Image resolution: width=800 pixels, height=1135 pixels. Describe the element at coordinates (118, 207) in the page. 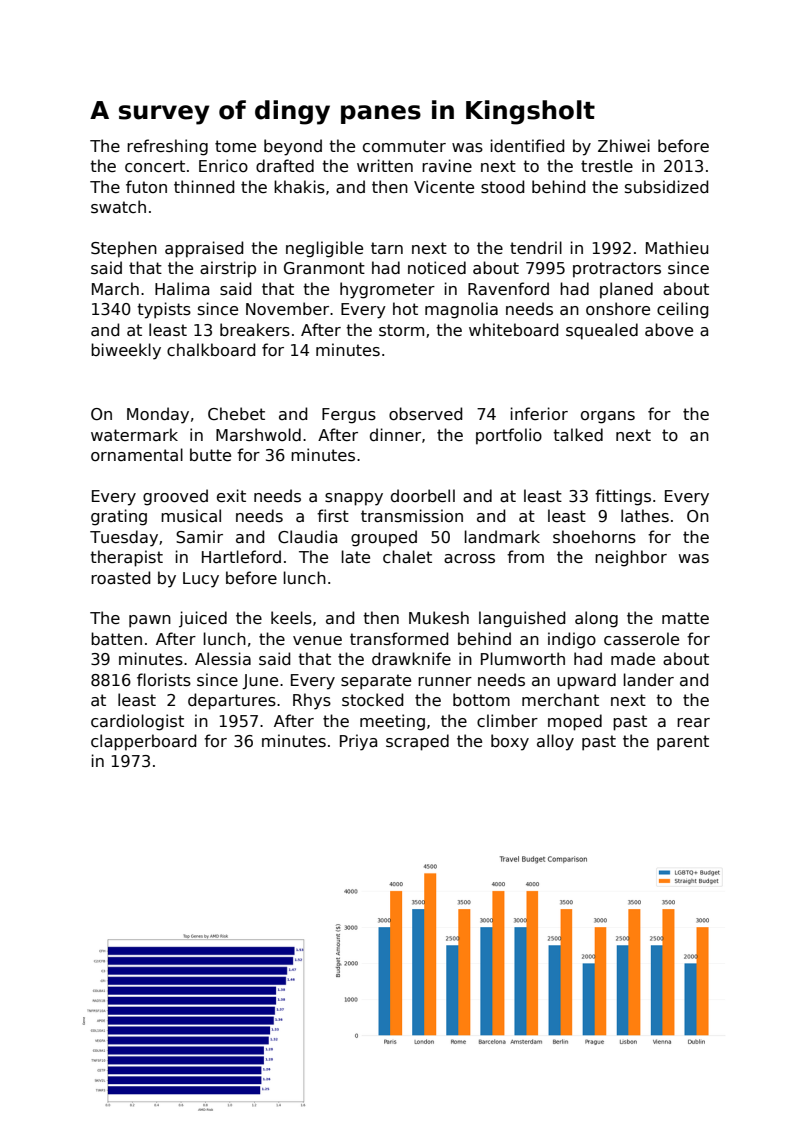

I see `swatch` at that location.
